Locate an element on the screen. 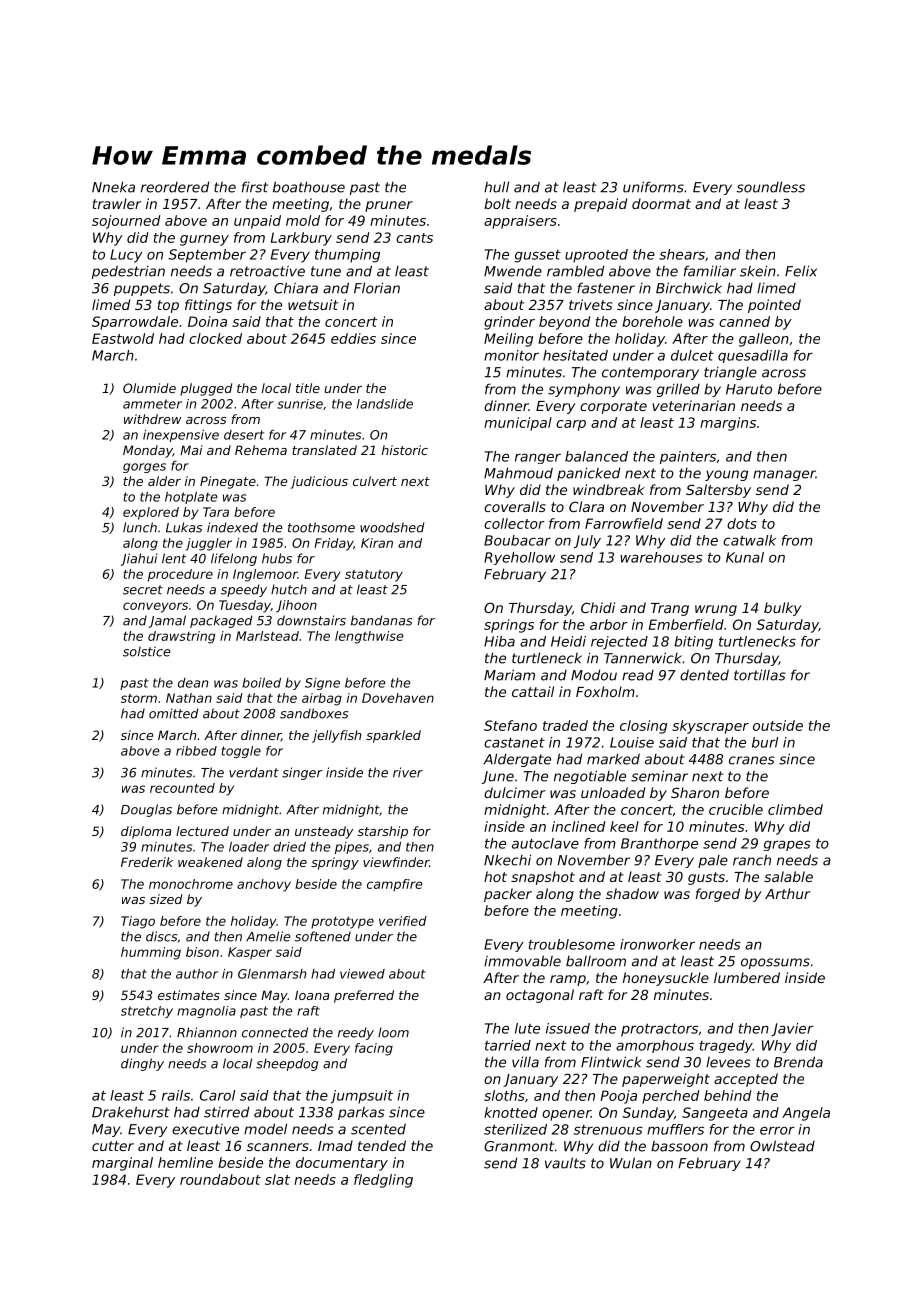  painters is located at coordinates (688, 457).
